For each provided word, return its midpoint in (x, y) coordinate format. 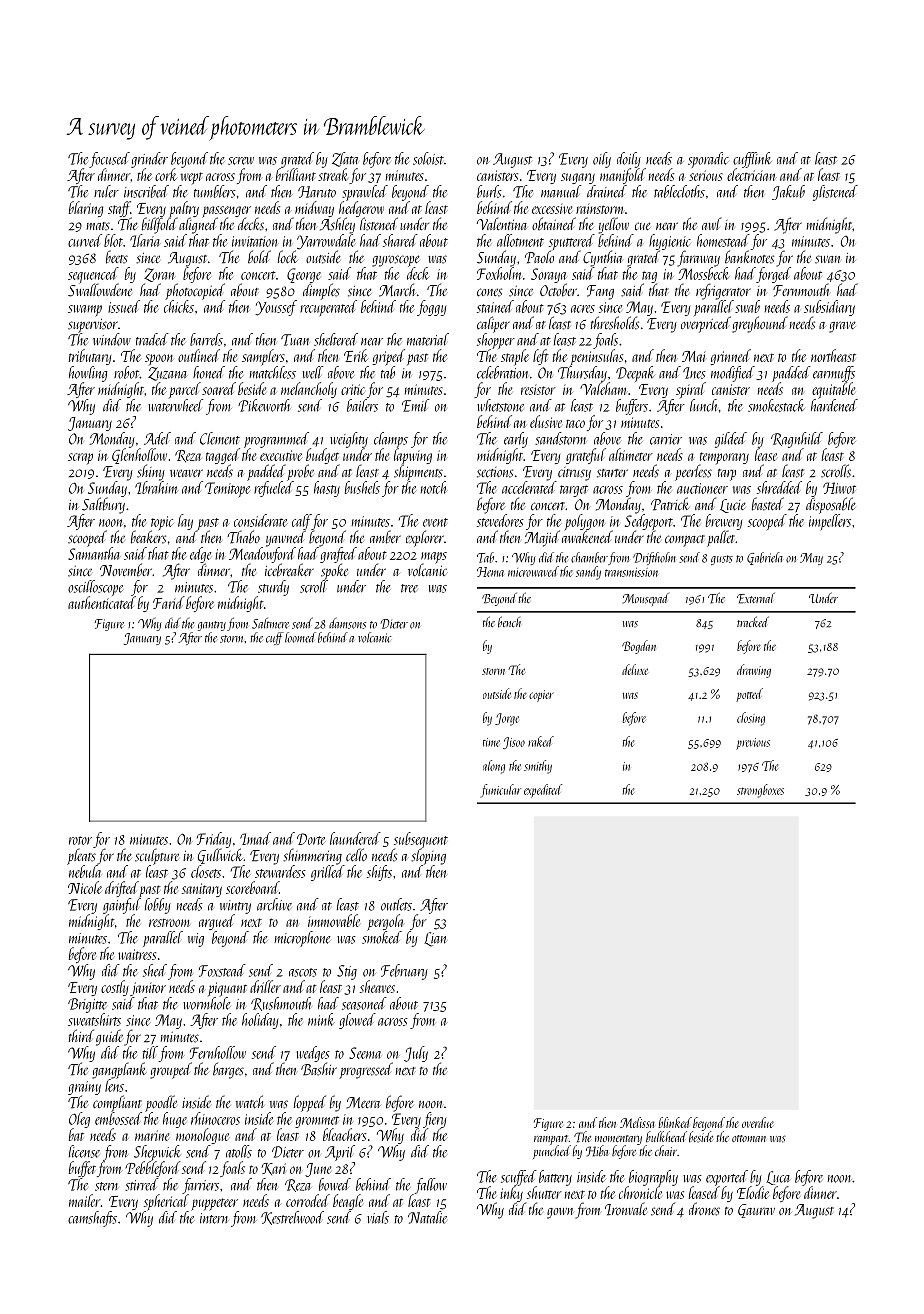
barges (228, 1070)
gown (560, 1213)
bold (259, 256)
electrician (751, 174)
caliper (493, 324)
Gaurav (756, 1211)
